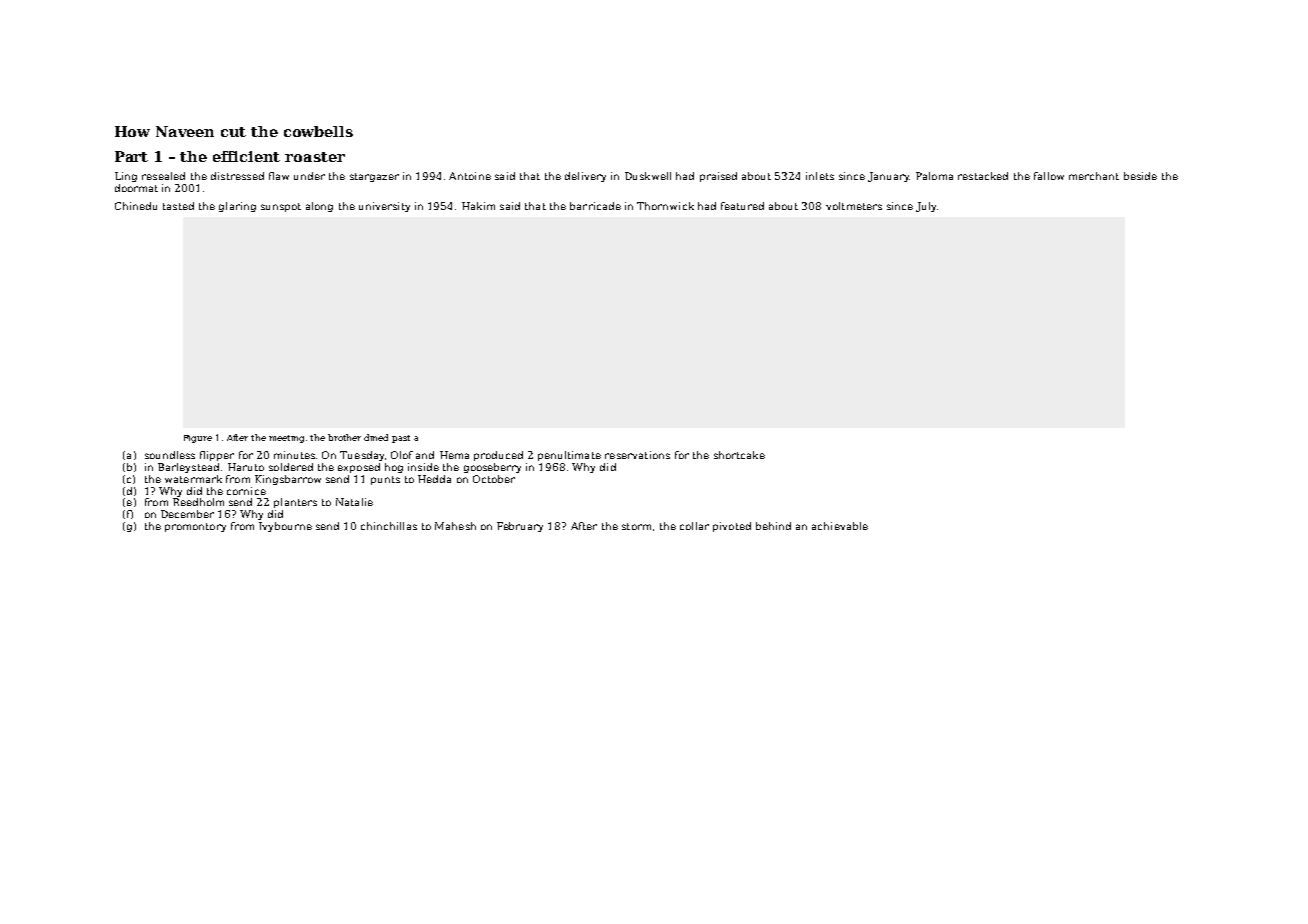 This screenshot has height=924, width=1308. I want to click on praised, so click(718, 177).
